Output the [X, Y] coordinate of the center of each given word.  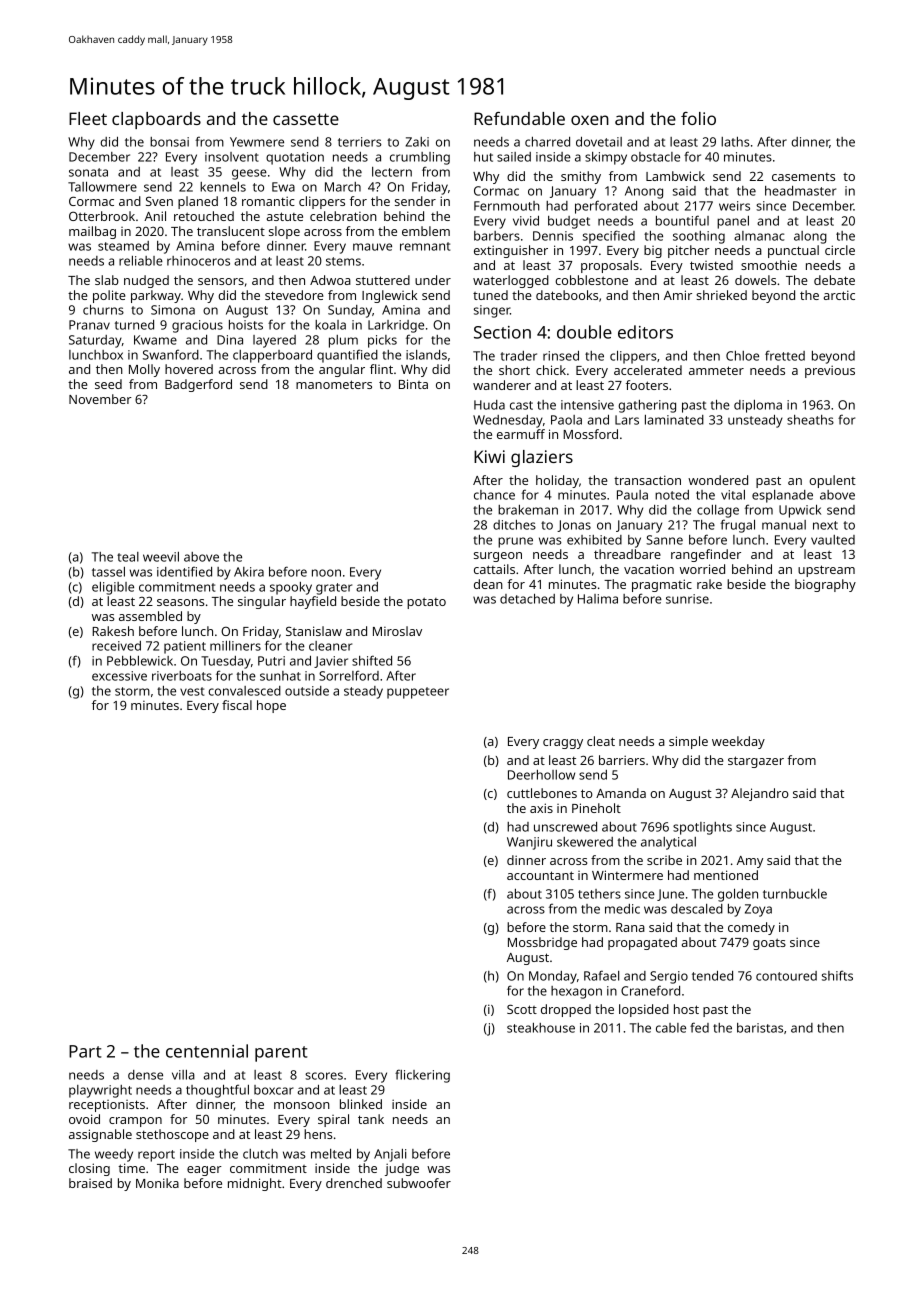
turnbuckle [795, 894]
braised [90, 1183]
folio [698, 118]
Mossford [590, 434]
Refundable [519, 118]
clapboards [156, 120]
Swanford [171, 354]
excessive [119, 676]
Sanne [664, 540]
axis [541, 808]
